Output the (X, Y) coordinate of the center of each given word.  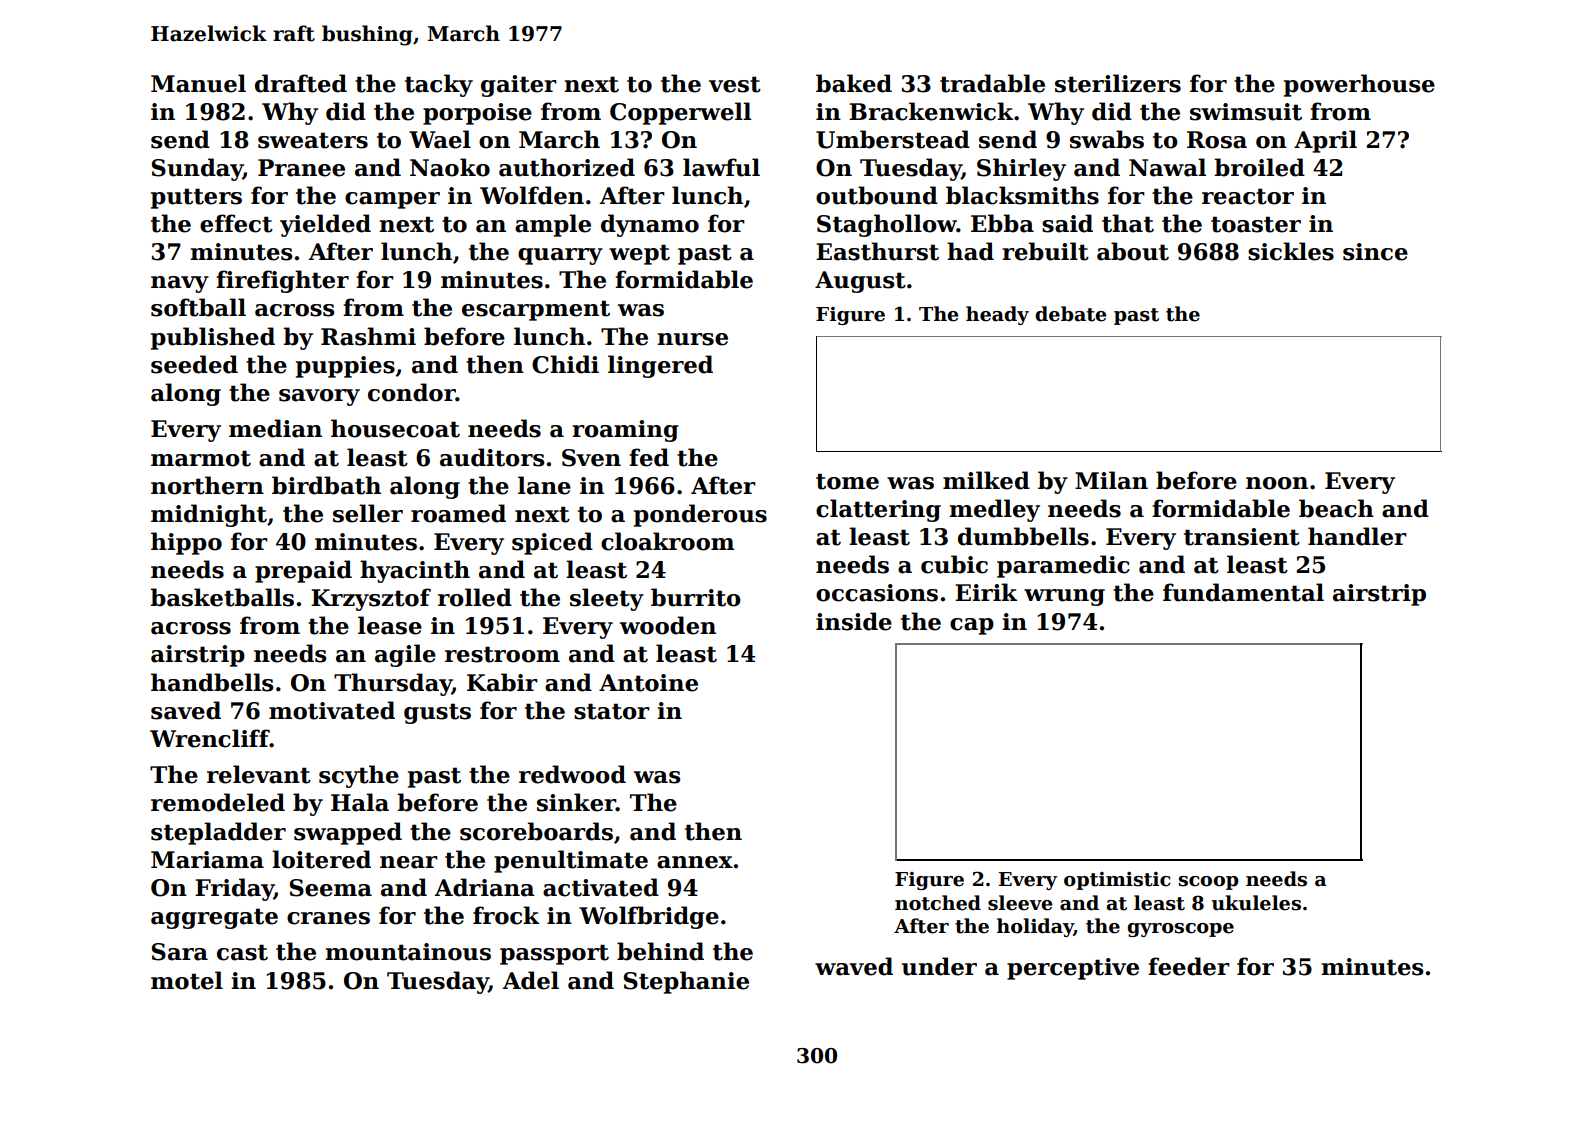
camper (392, 200)
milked (986, 480)
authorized (567, 167)
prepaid (303, 571)
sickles (1291, 251)
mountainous (408, 952)
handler (1357, 536)
